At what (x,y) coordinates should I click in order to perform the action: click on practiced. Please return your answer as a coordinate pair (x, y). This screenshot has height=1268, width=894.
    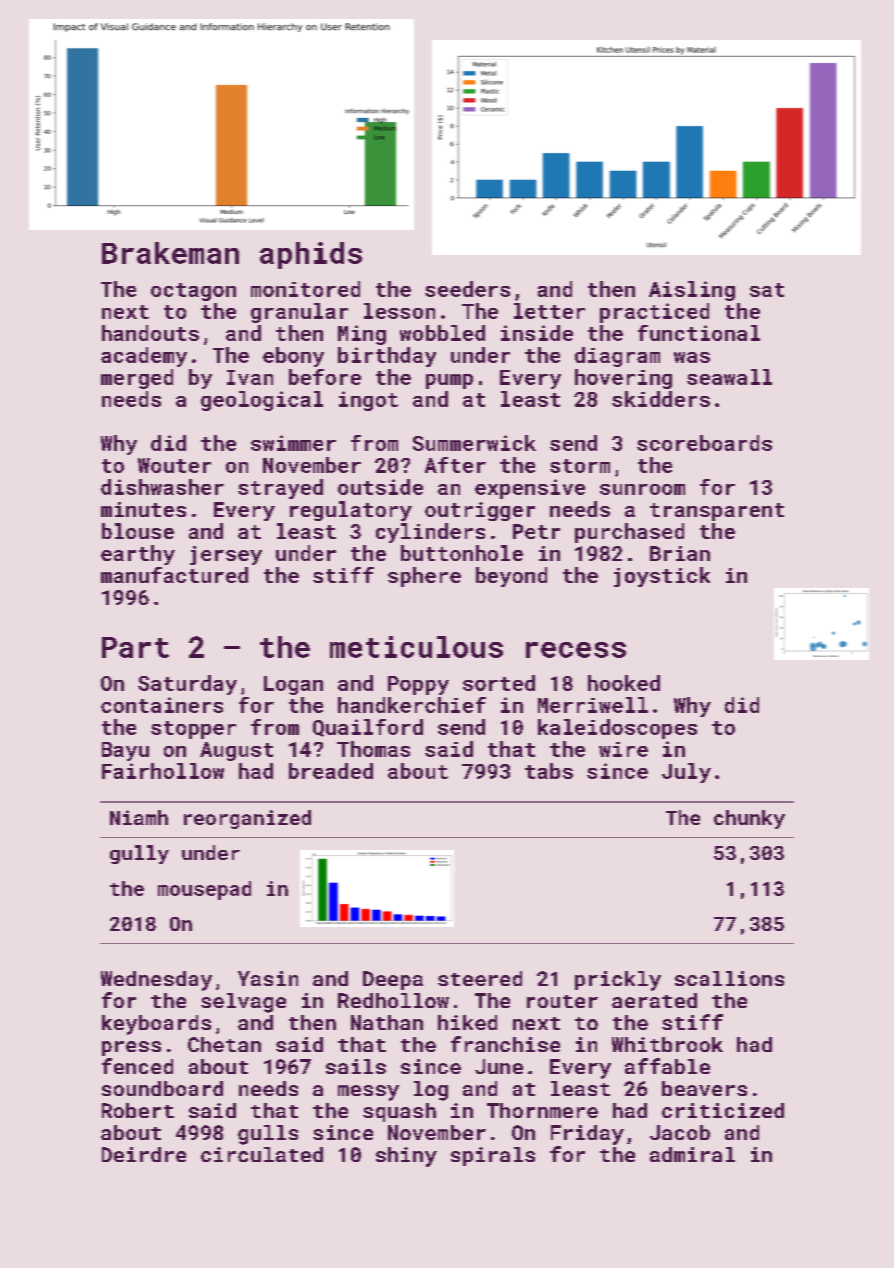
    Looking at the image, I should click on (654, 313).
